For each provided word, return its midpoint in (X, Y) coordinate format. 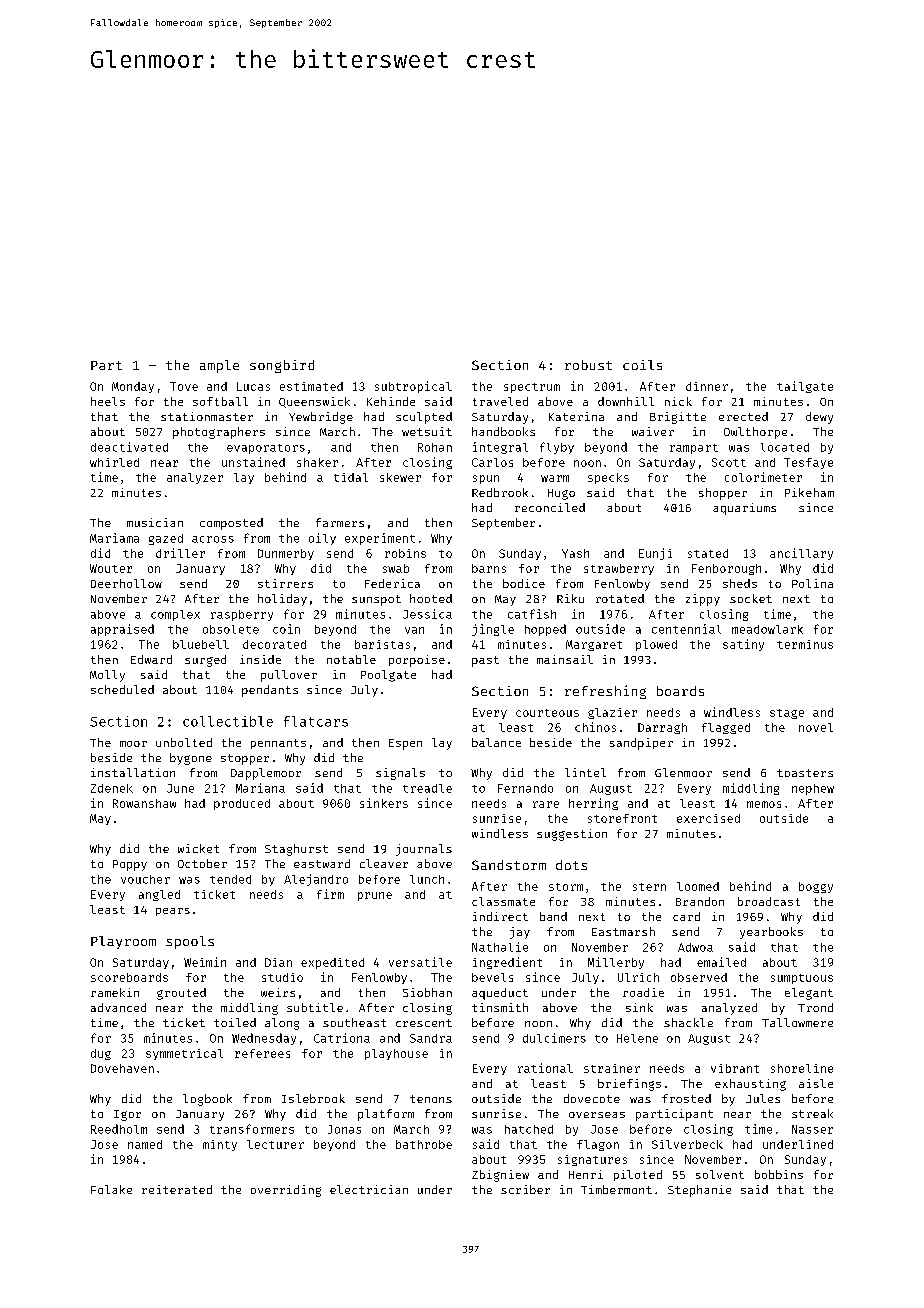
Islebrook (313, 1098)
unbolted (184, 742)
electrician (369, 1189)
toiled (235, 1022)
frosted (686, 1098)
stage (787, 714)
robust (588, 365)
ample (219, 366)
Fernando (525, 788)
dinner (707, 386)
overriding (286, 1191)
